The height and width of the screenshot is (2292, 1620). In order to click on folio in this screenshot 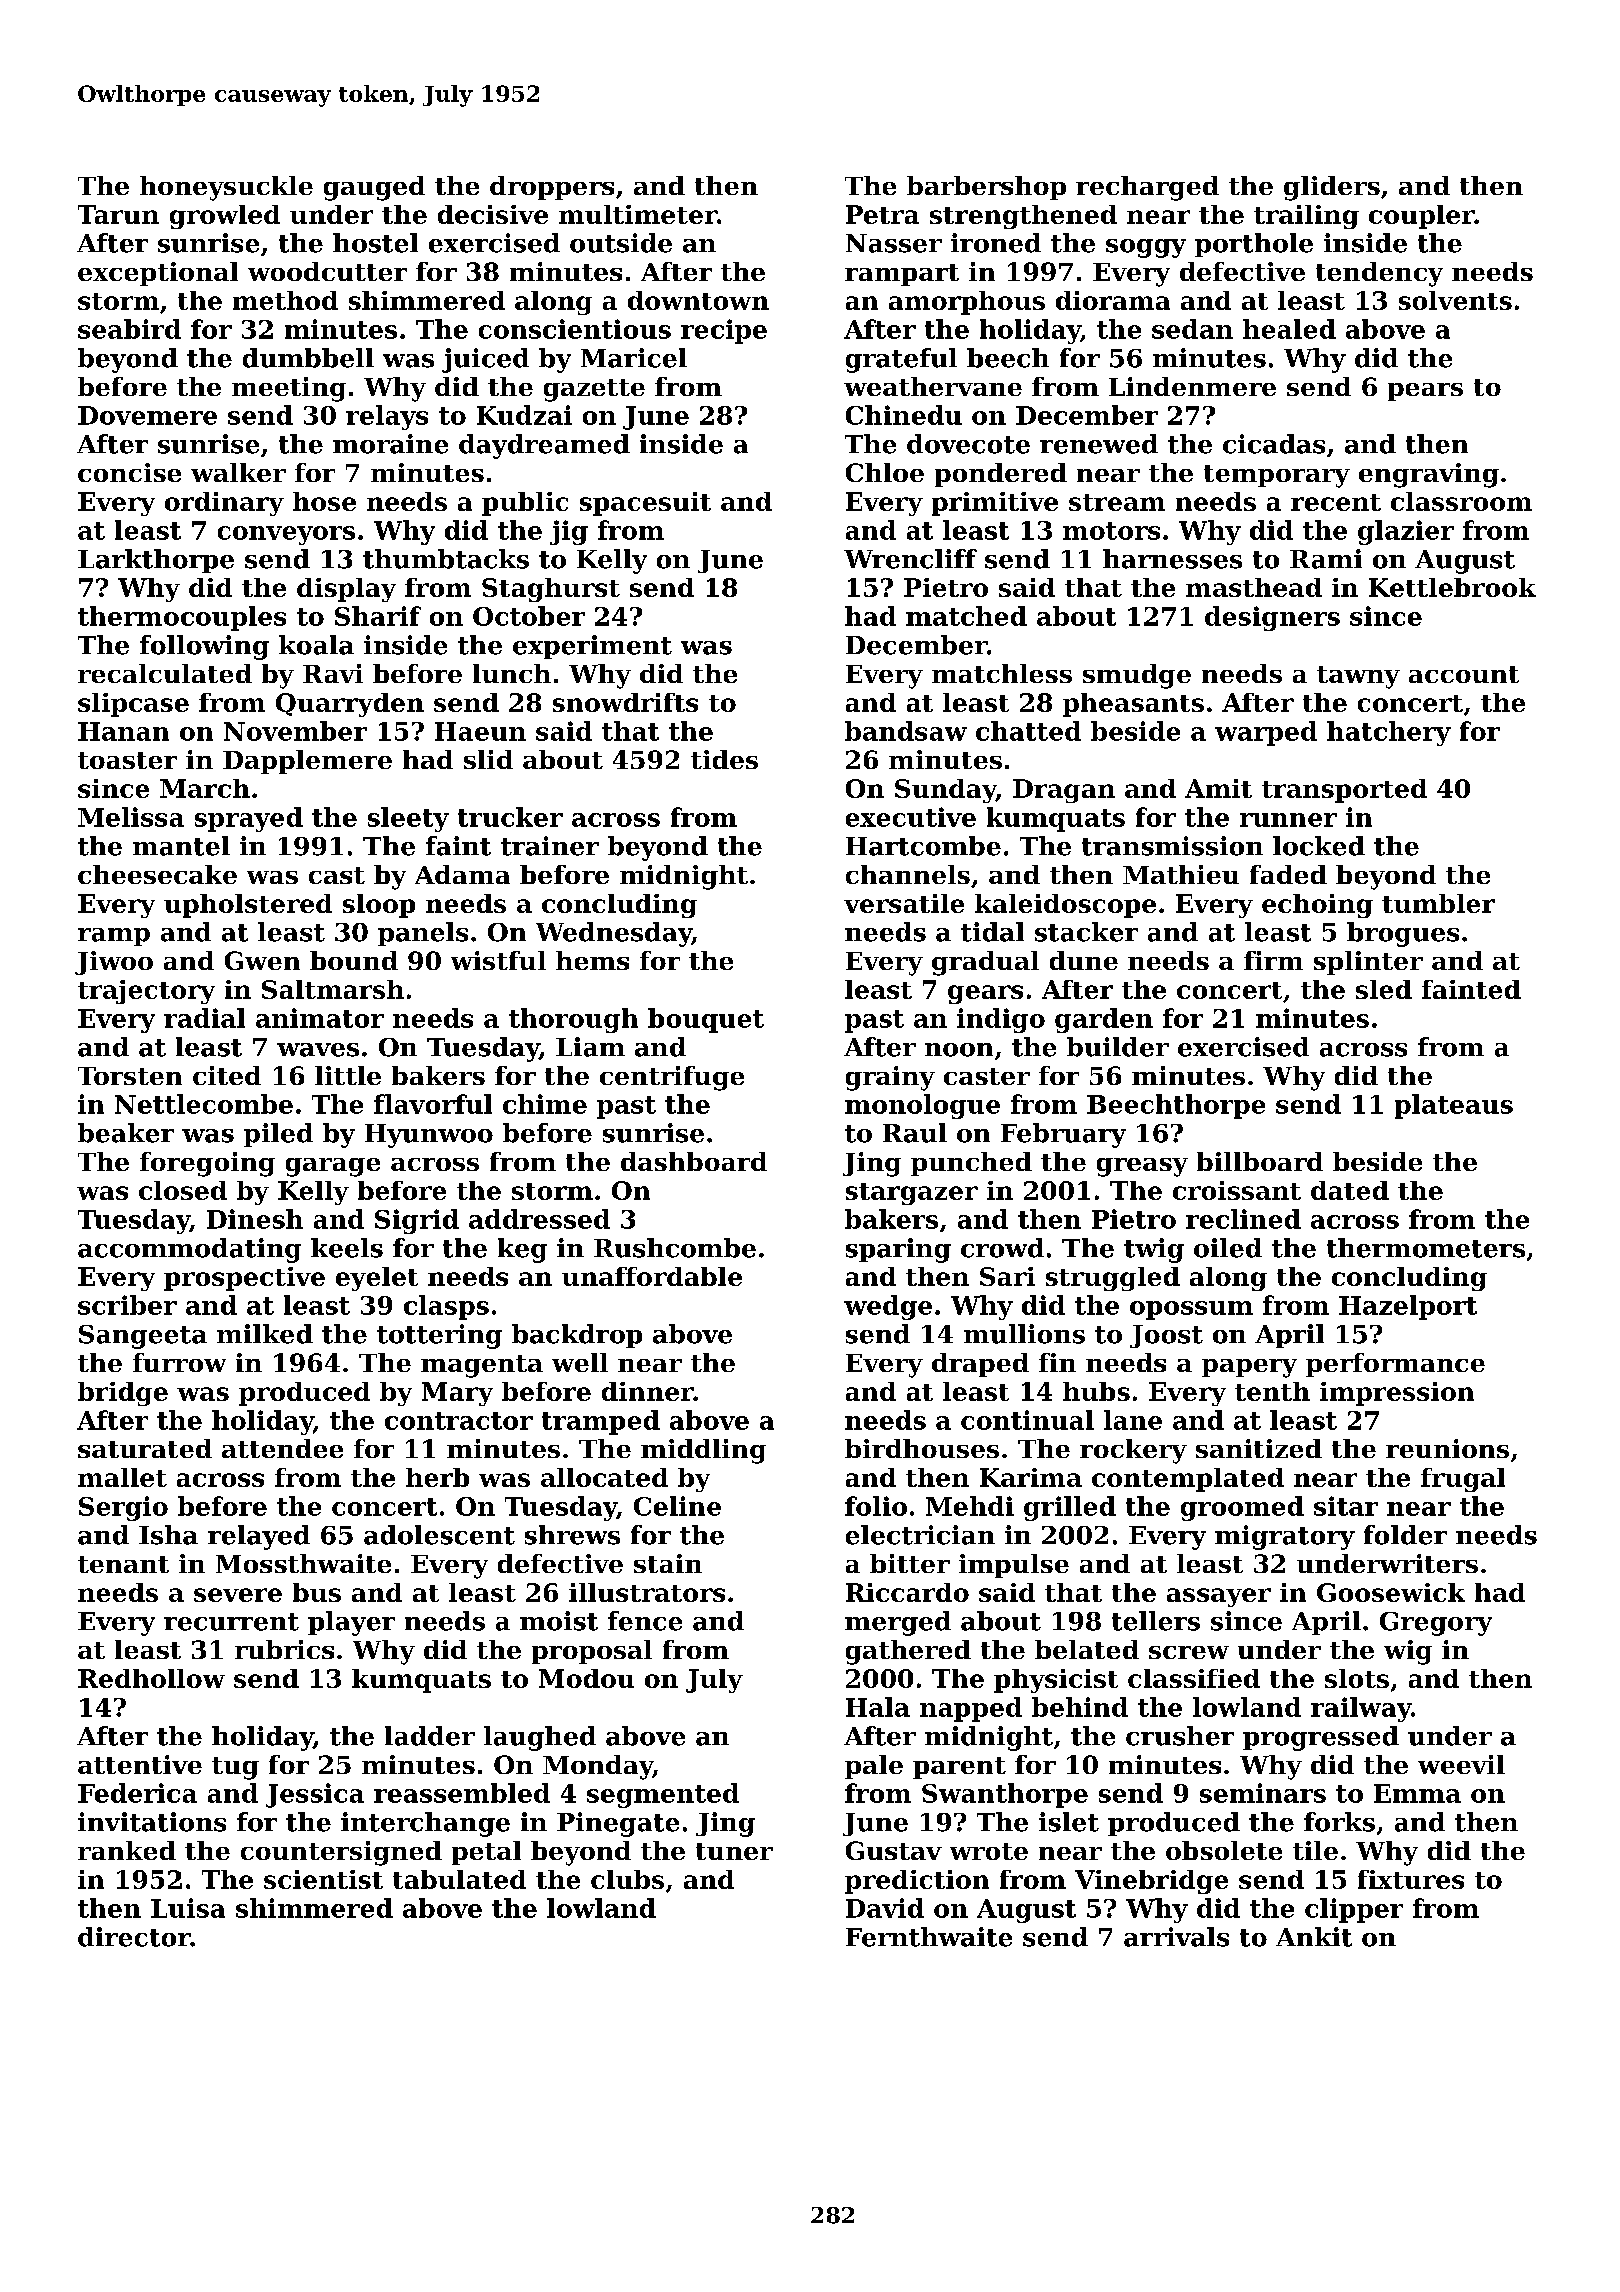, I will do `click(876, 1506)`.
